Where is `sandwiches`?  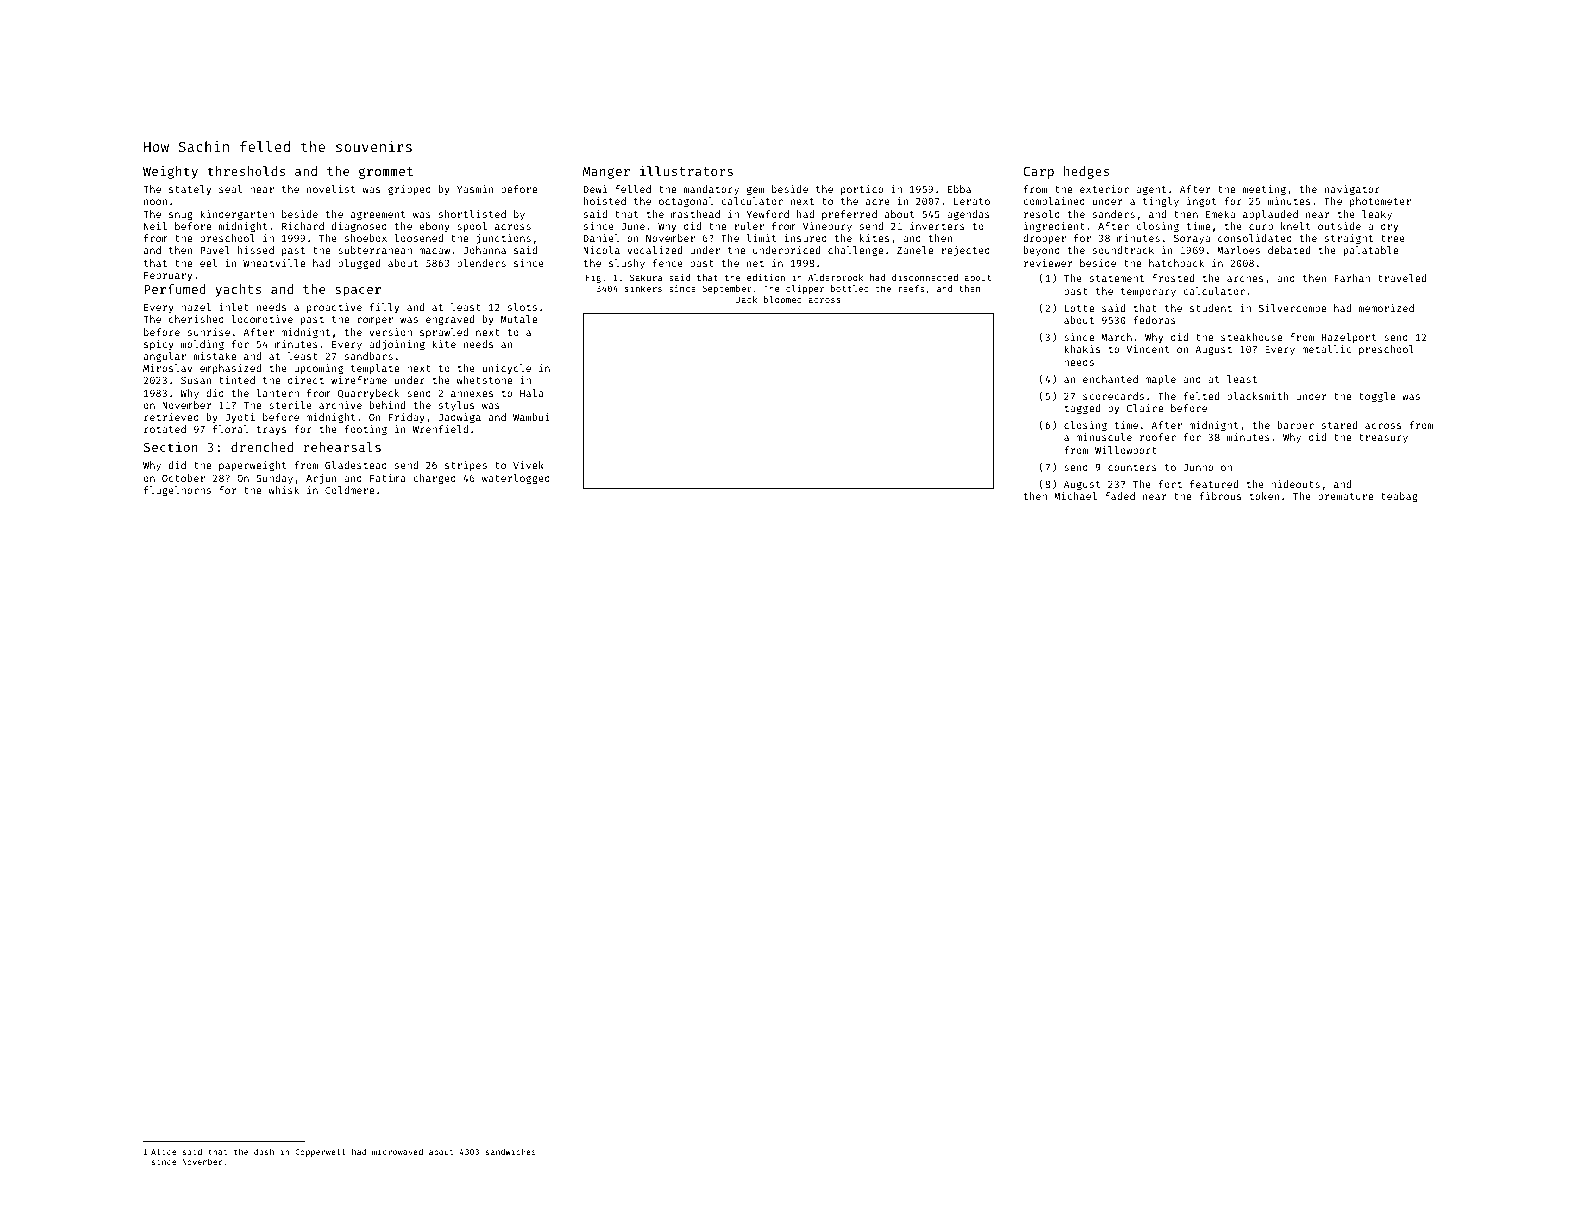
sandwiches is located at coordinates (511, 1151).
